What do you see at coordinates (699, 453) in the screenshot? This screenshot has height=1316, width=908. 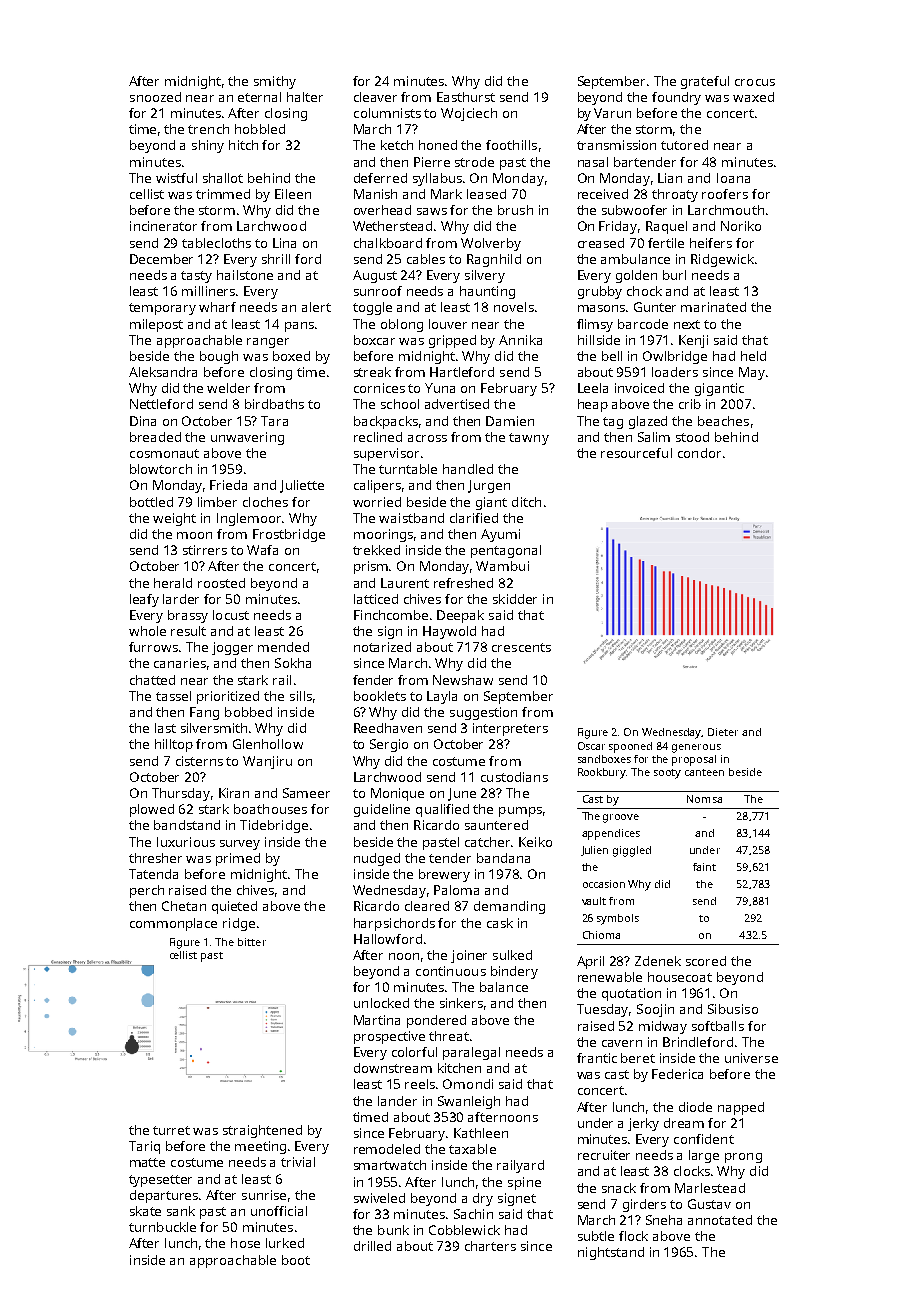 I see `condor` at bounding box center [699, 453].
